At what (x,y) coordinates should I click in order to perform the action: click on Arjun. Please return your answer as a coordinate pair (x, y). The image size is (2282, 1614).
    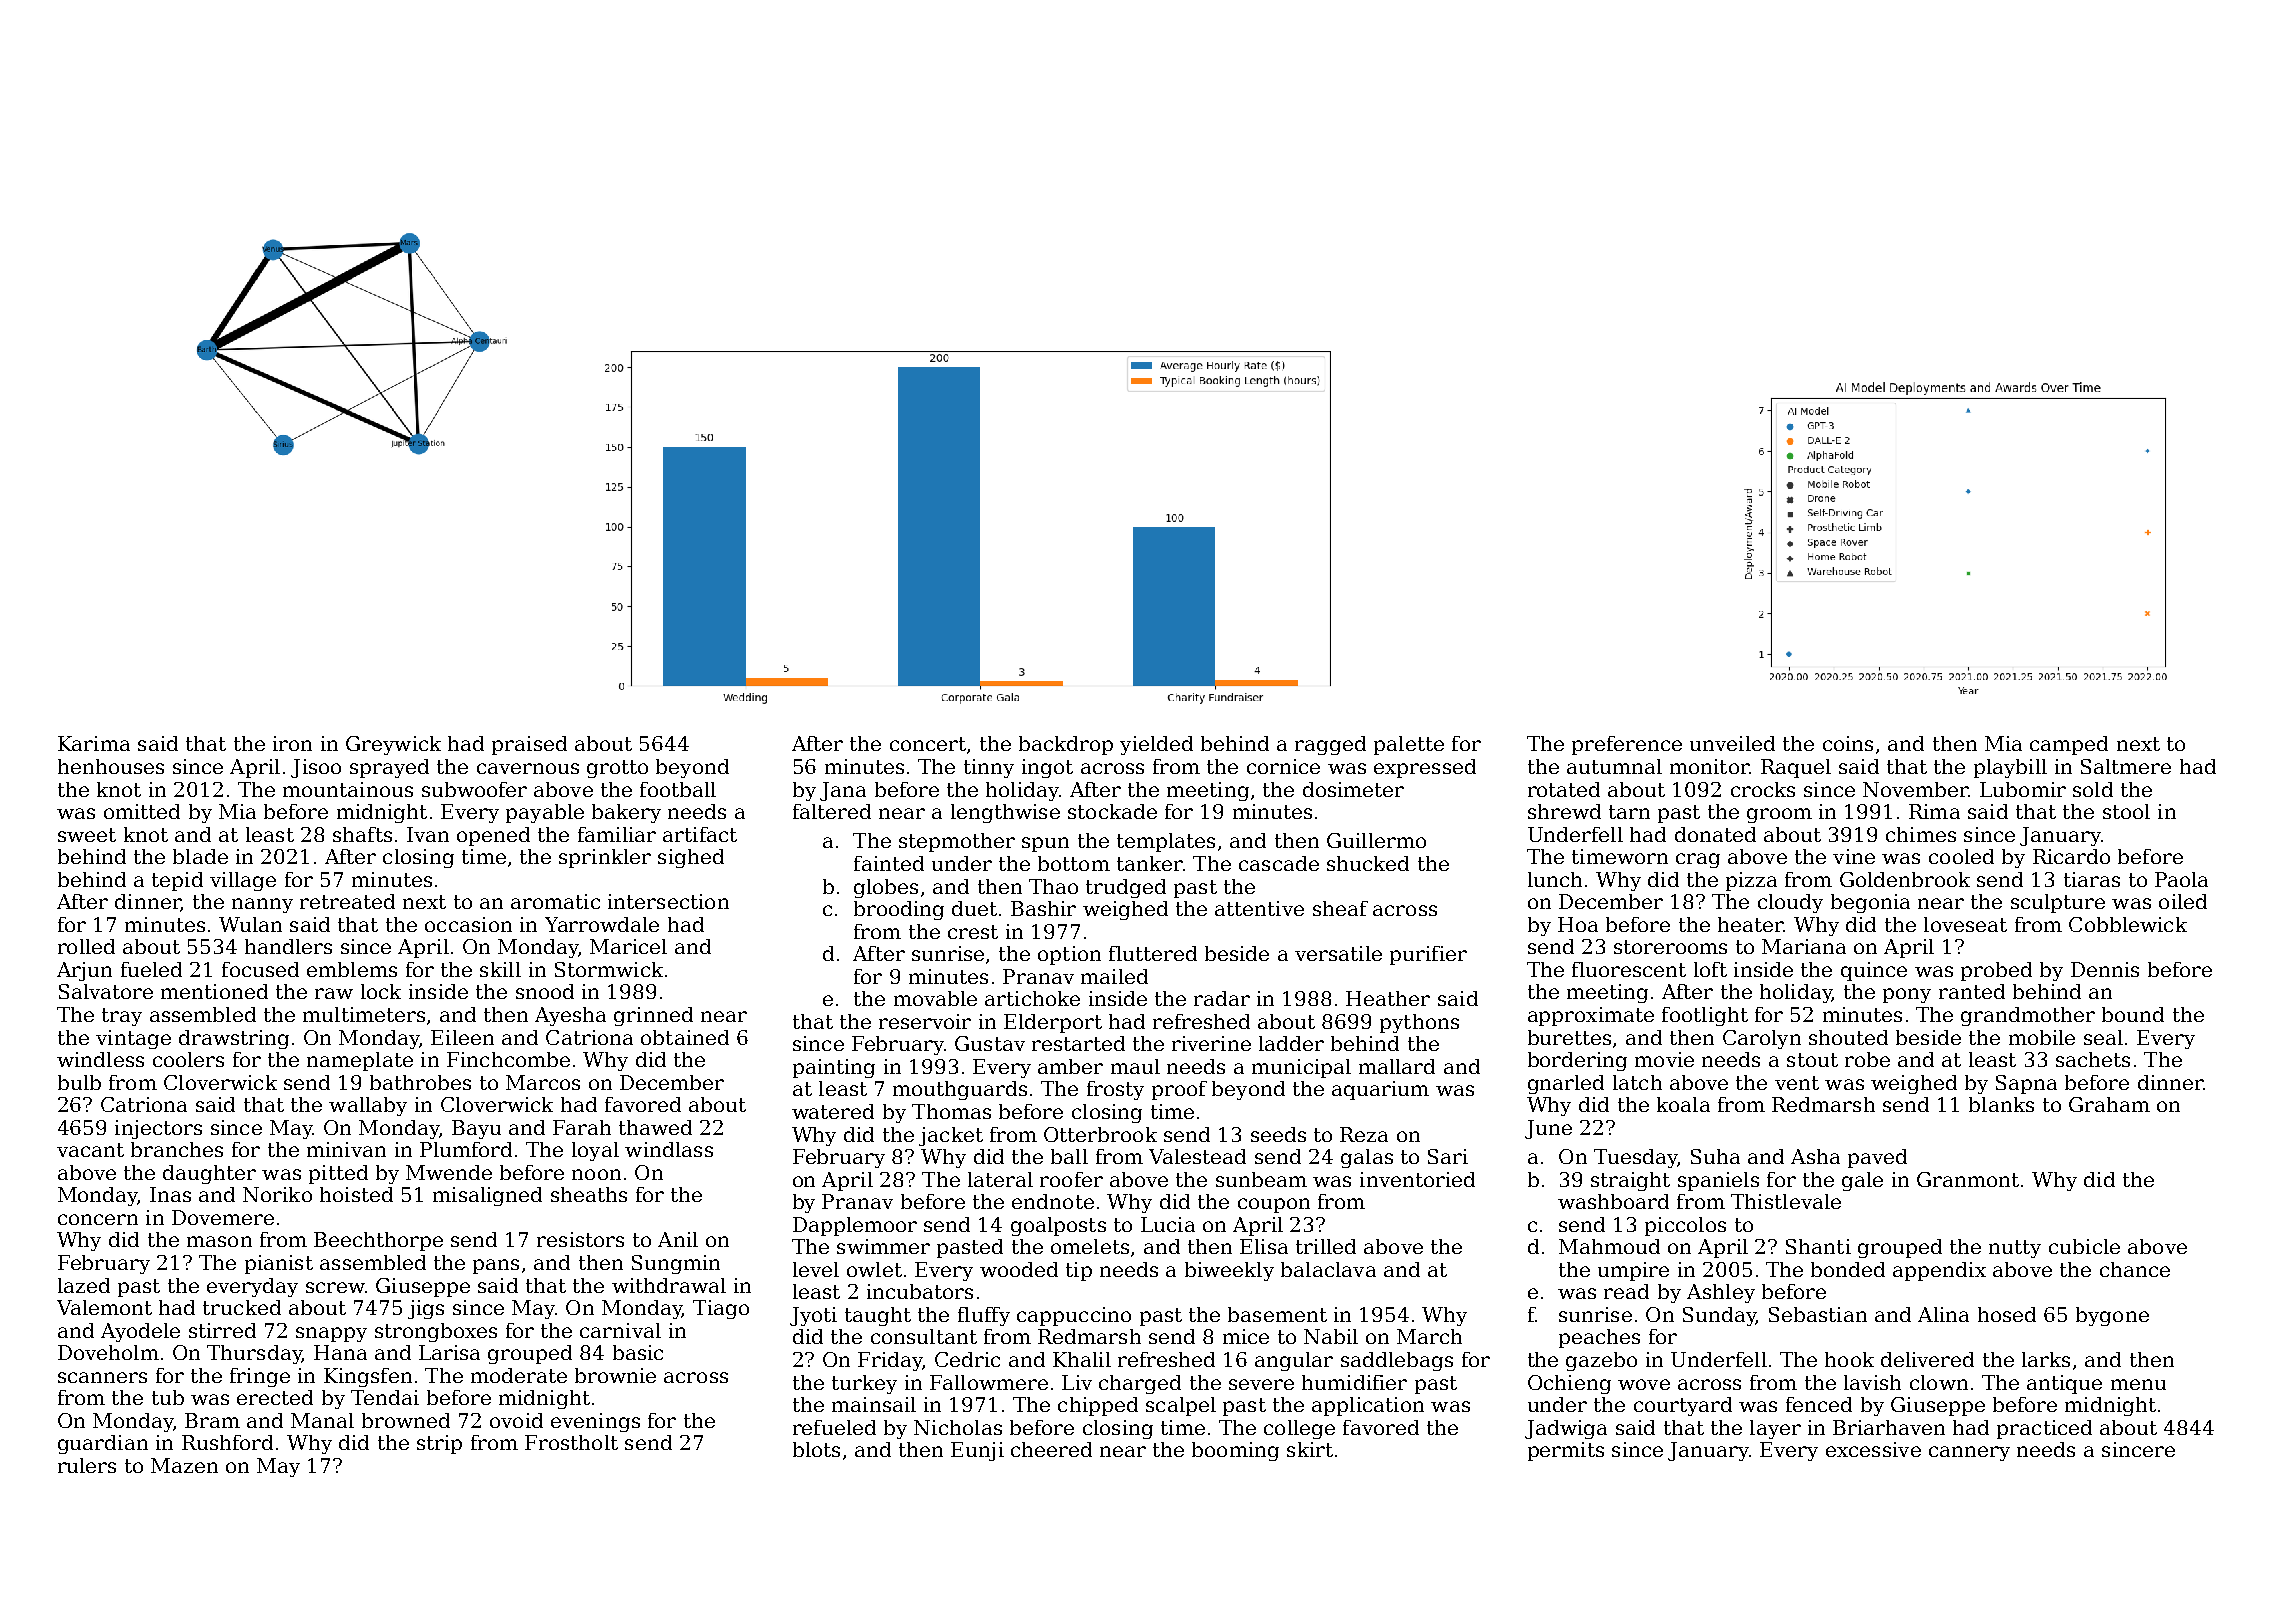
    Looking at the image, I should click on (84, 971).
